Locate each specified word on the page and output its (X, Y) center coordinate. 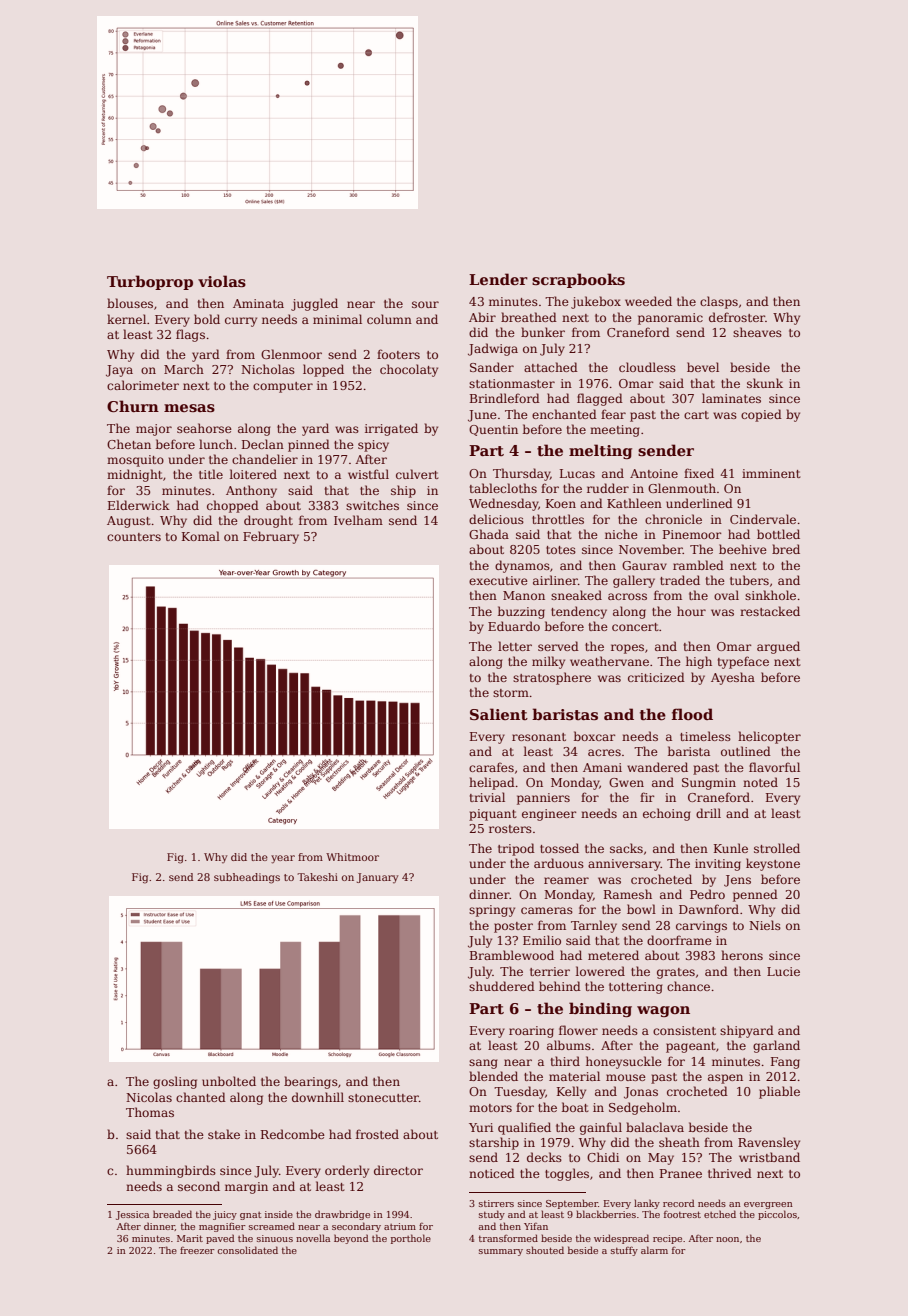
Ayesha (733, 678)
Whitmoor (352, 857)
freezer (197, 1250)
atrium (400, 1226)
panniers (543, 799)
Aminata (258, 303)
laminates (731, 398)
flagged (600, 399)
